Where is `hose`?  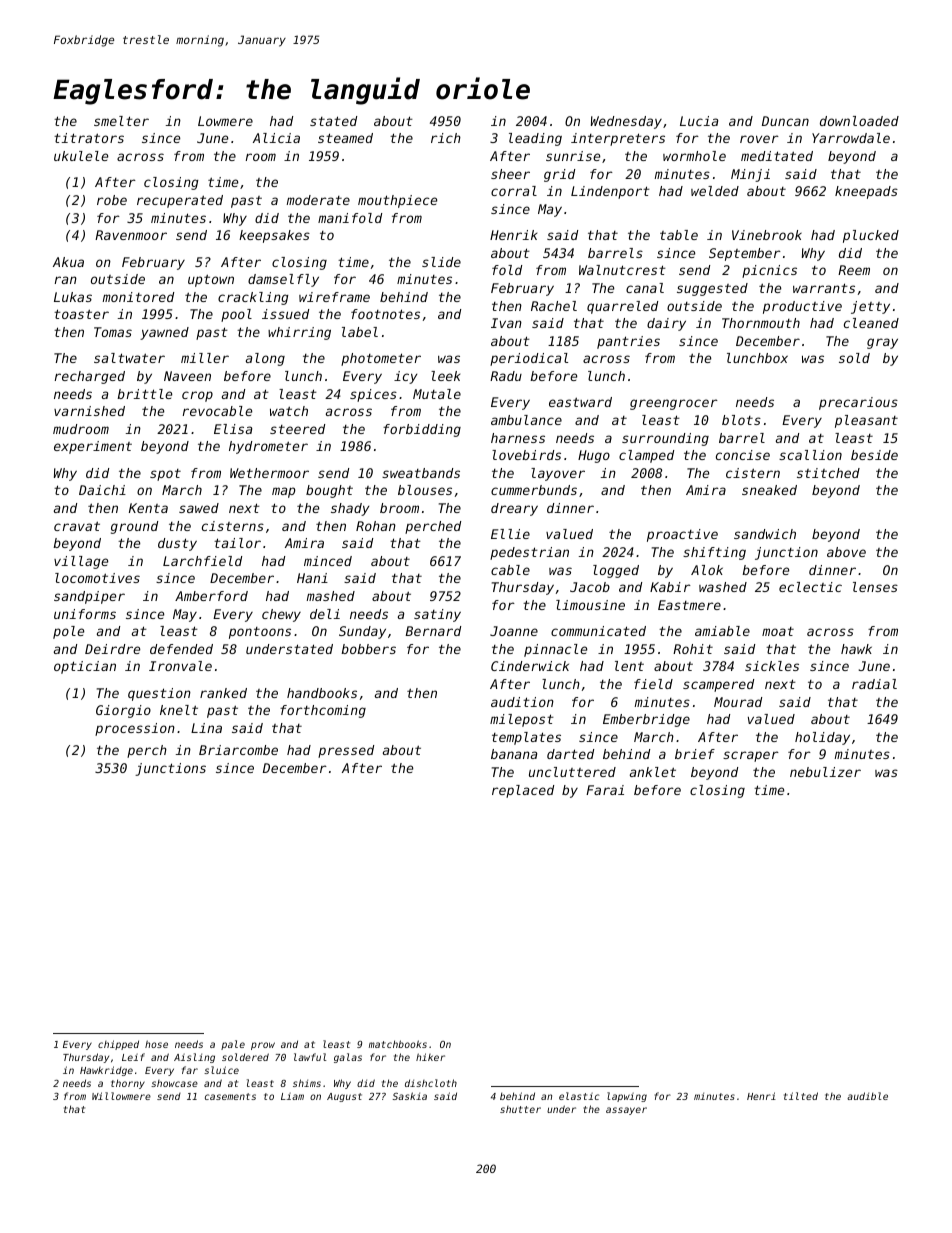 hose is located at coordinates (156, 1044).
